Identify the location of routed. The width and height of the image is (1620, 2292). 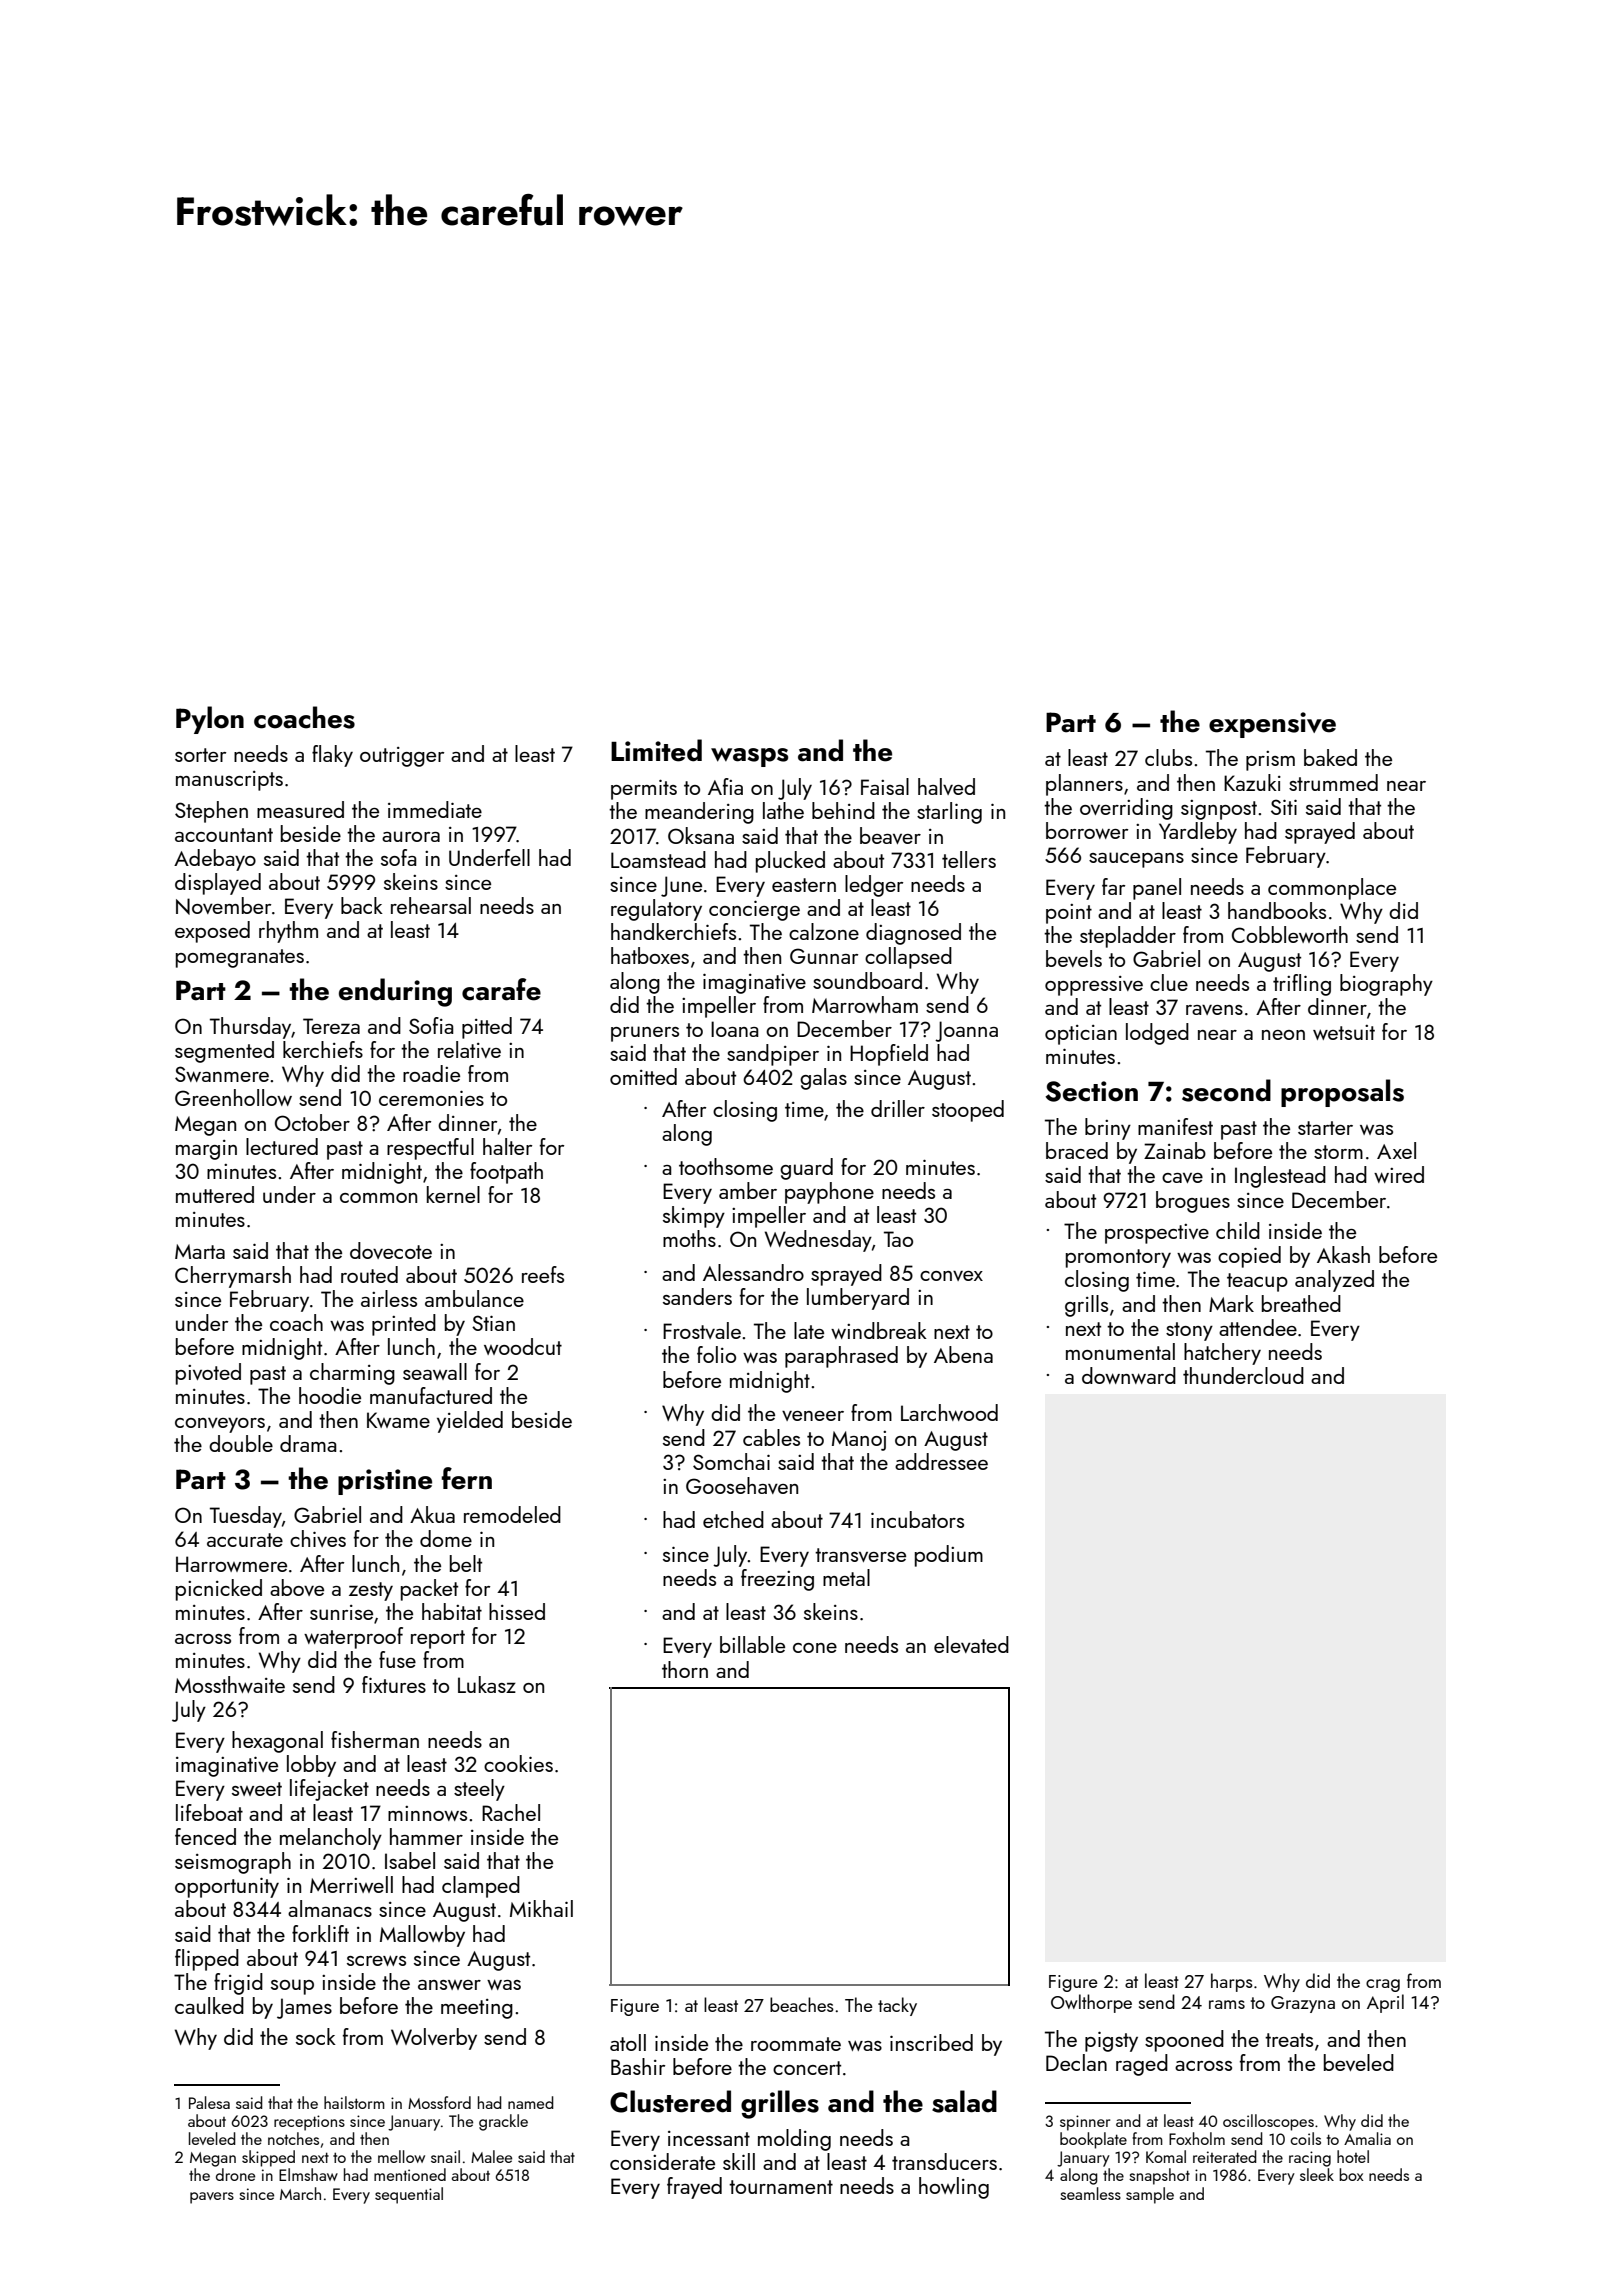
(369, 1274).
